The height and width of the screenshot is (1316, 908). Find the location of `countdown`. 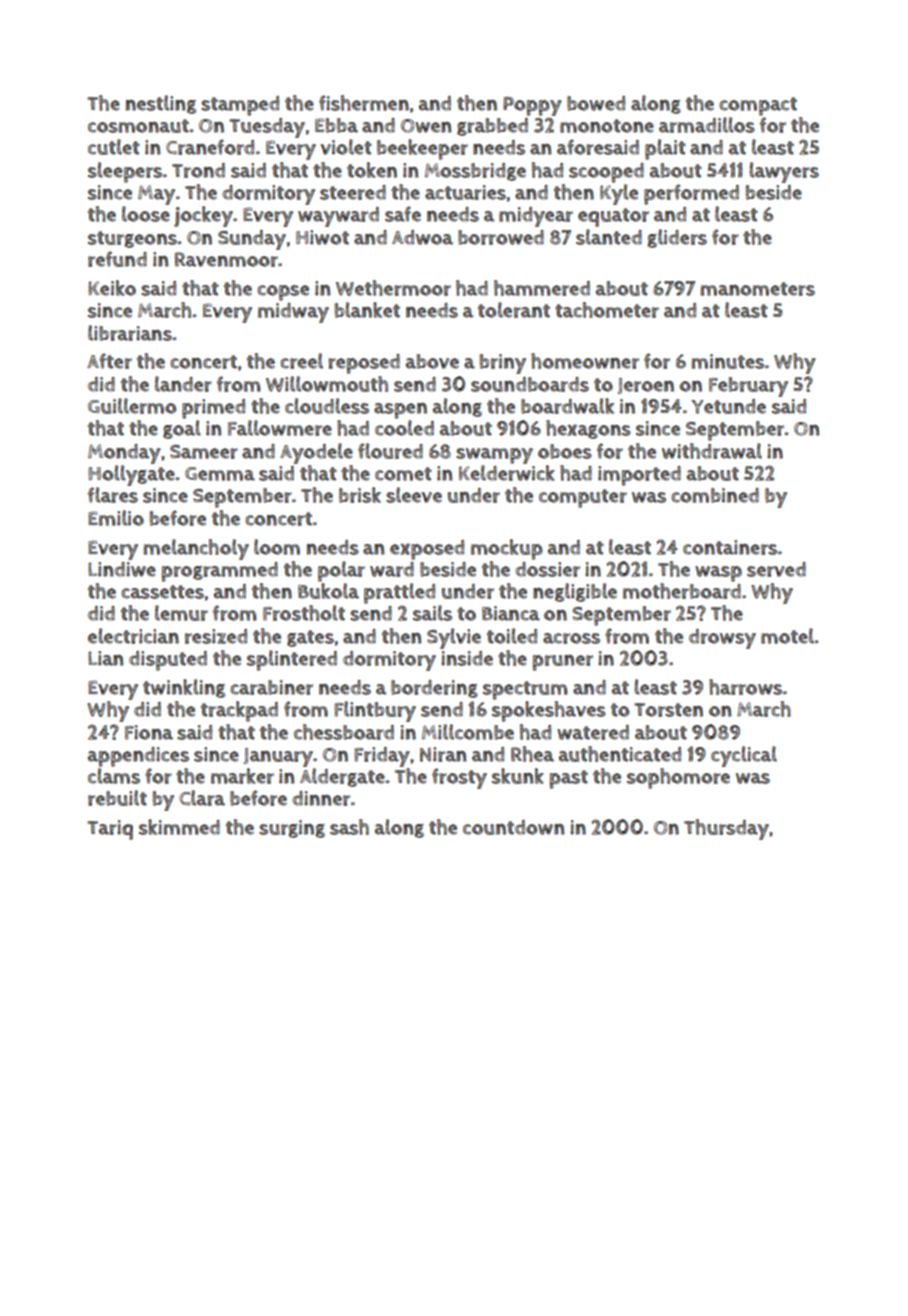

countdown is located at coordinates (514, 827).
